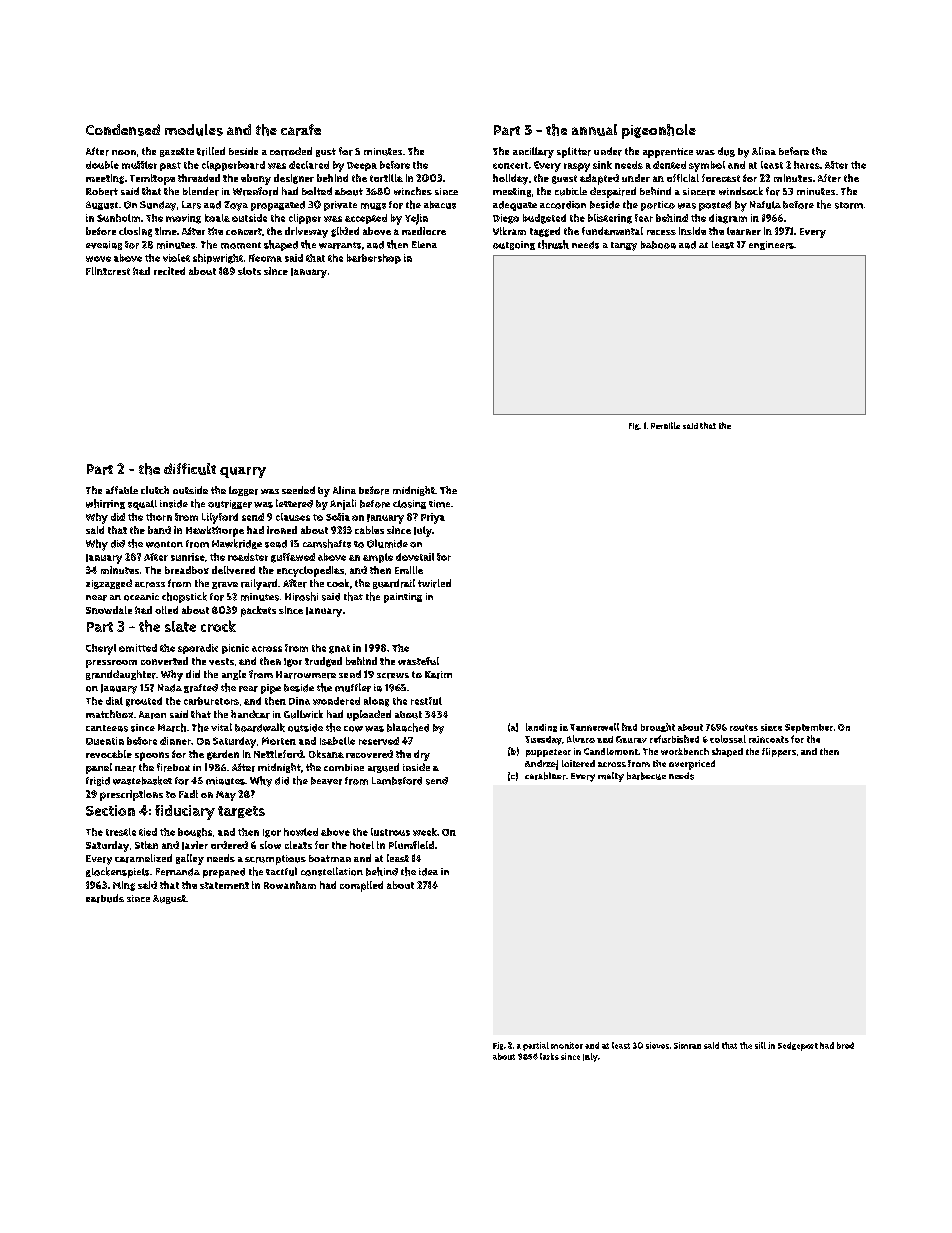  What do you see at coordinates (425, 832) in the page?
I see `week` at bounding box center [425, 832].
